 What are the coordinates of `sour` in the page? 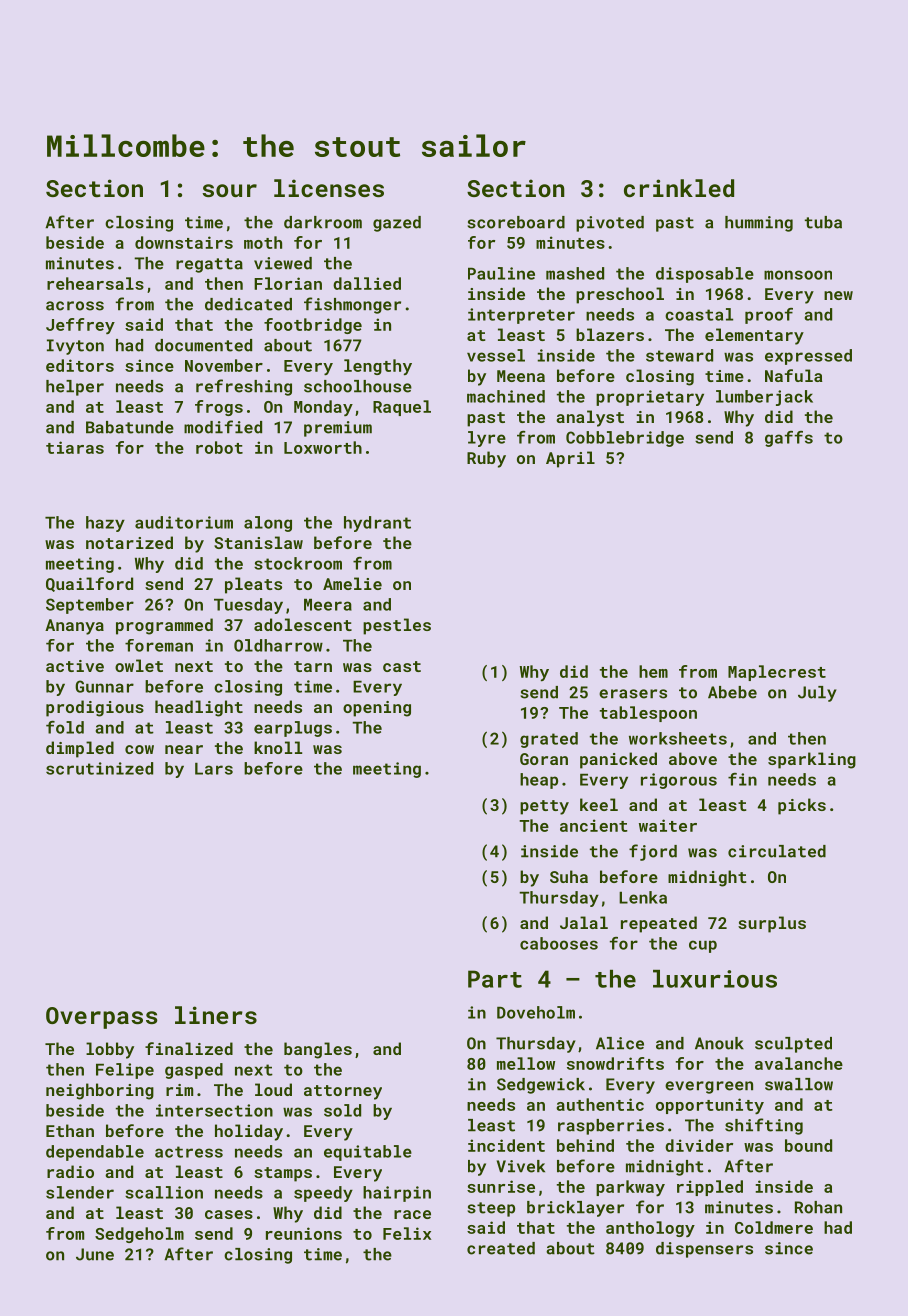 It's located at (229, 190).
